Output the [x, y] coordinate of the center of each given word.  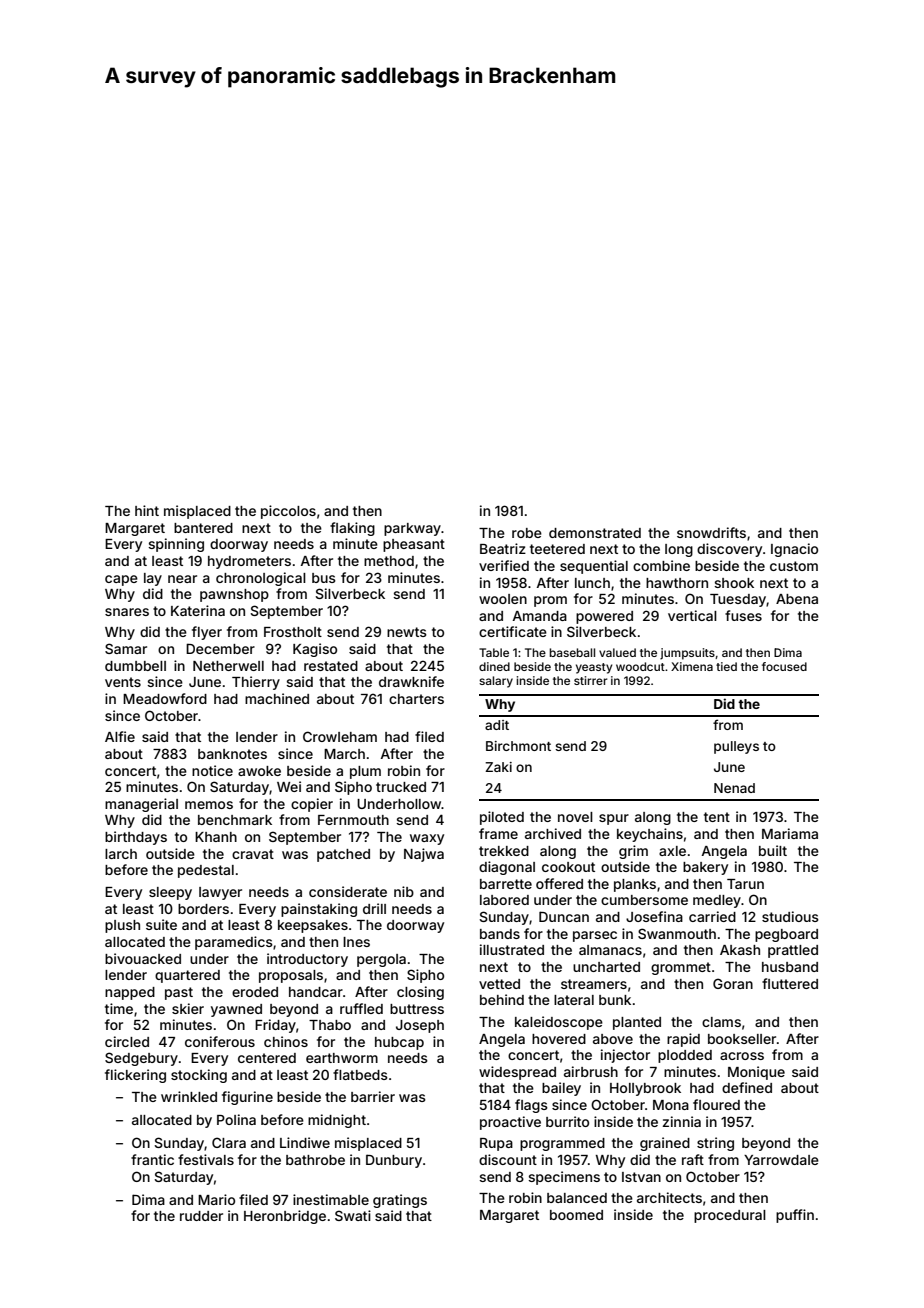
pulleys [736, 747]
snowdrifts [711, 532]
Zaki [498, 767]
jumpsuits [687, 654]
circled [127, 1041]
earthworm [342, 1058]
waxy [427, 839]
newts [407, 632]
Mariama [790, 833]
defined [747, 1087]
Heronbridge [285, 1217]
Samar [126, 648]
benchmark [235, 820]
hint [147, 510]
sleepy [170, 893]
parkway [412, 529]
